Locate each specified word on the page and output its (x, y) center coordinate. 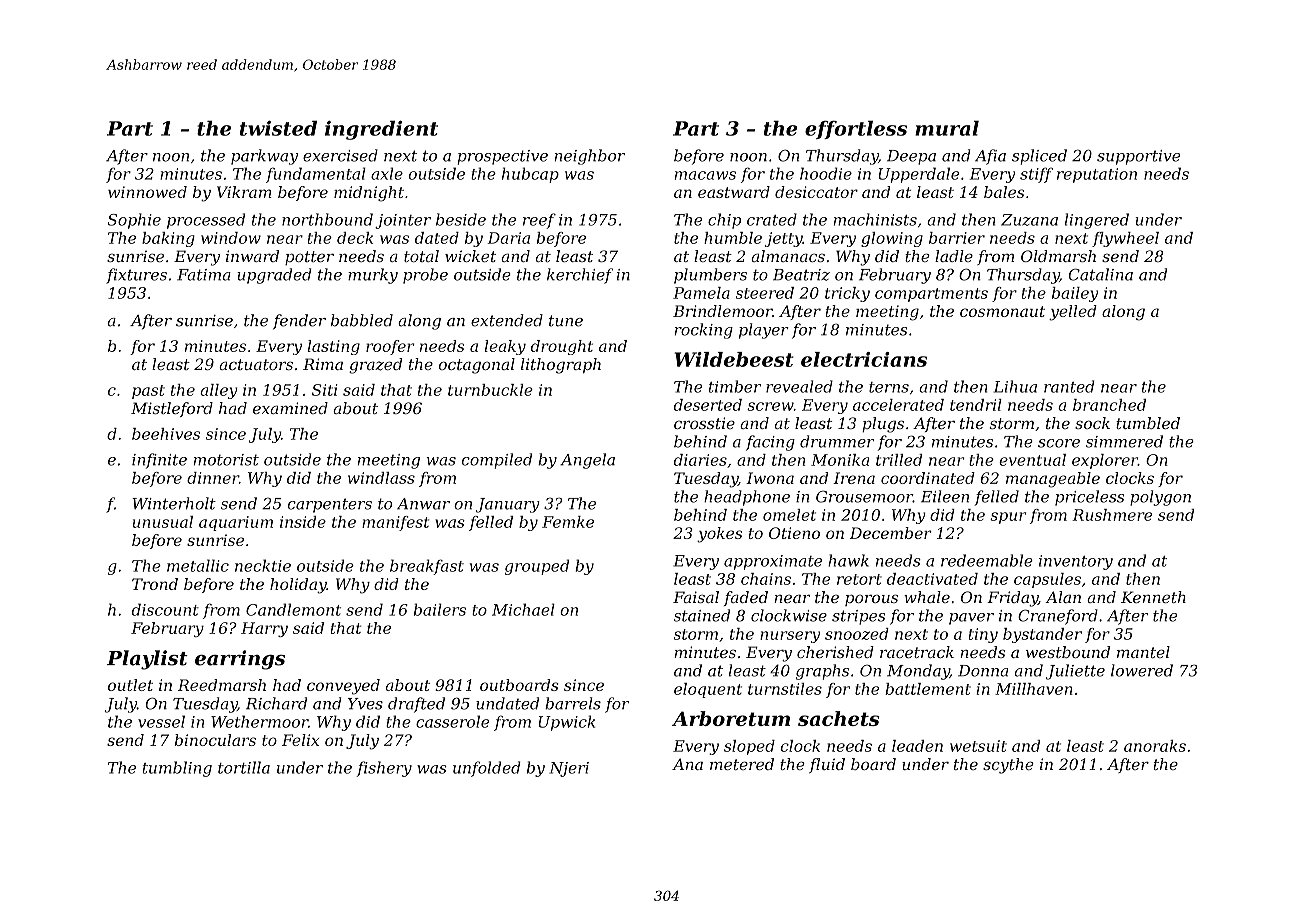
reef (539, 221)
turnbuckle (490, 390)
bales (1004, 192)
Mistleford (172, 409)
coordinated (928, 478)
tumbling (177, 769)
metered (742, 764)
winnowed (147, 192)
